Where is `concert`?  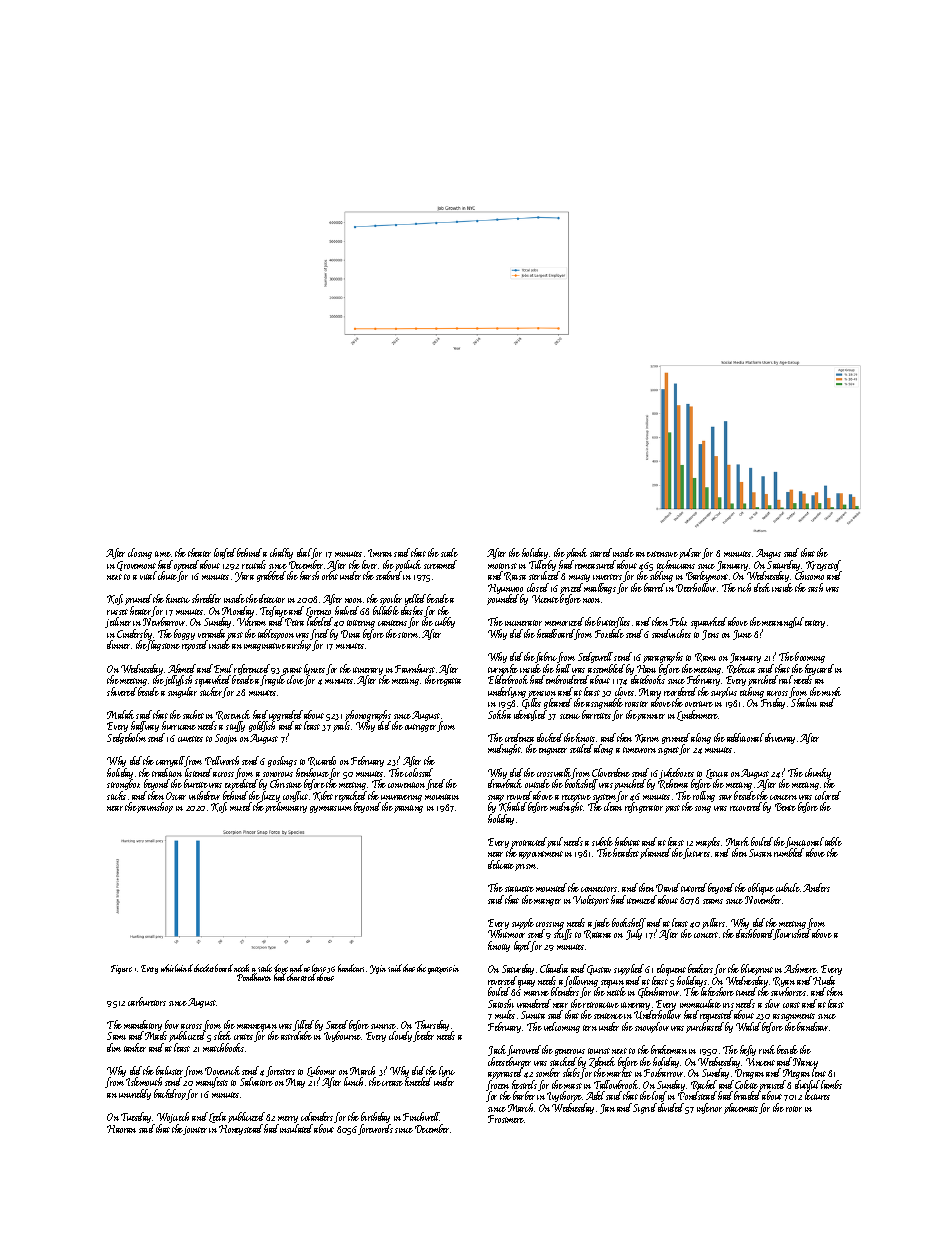 concert is located at coordinates (706, 935).
